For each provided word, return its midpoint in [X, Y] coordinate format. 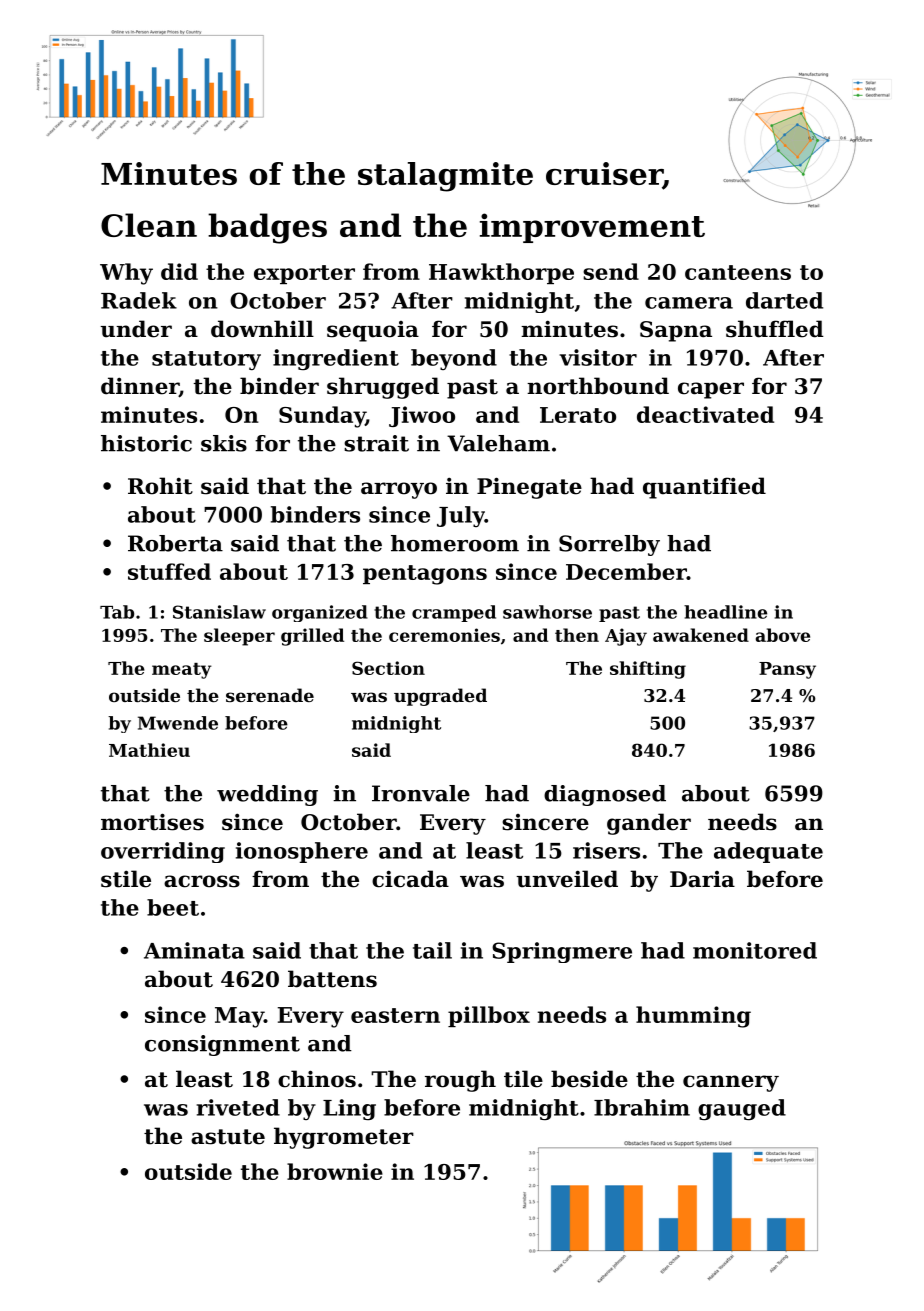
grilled [312, 637]
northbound [598, 386]
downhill [262, 329]
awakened [701, 635]
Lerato [578, 415]
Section [388, 668]
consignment [222, 1045]
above [783, 635]
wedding [267, 795]
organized [320, 613]
